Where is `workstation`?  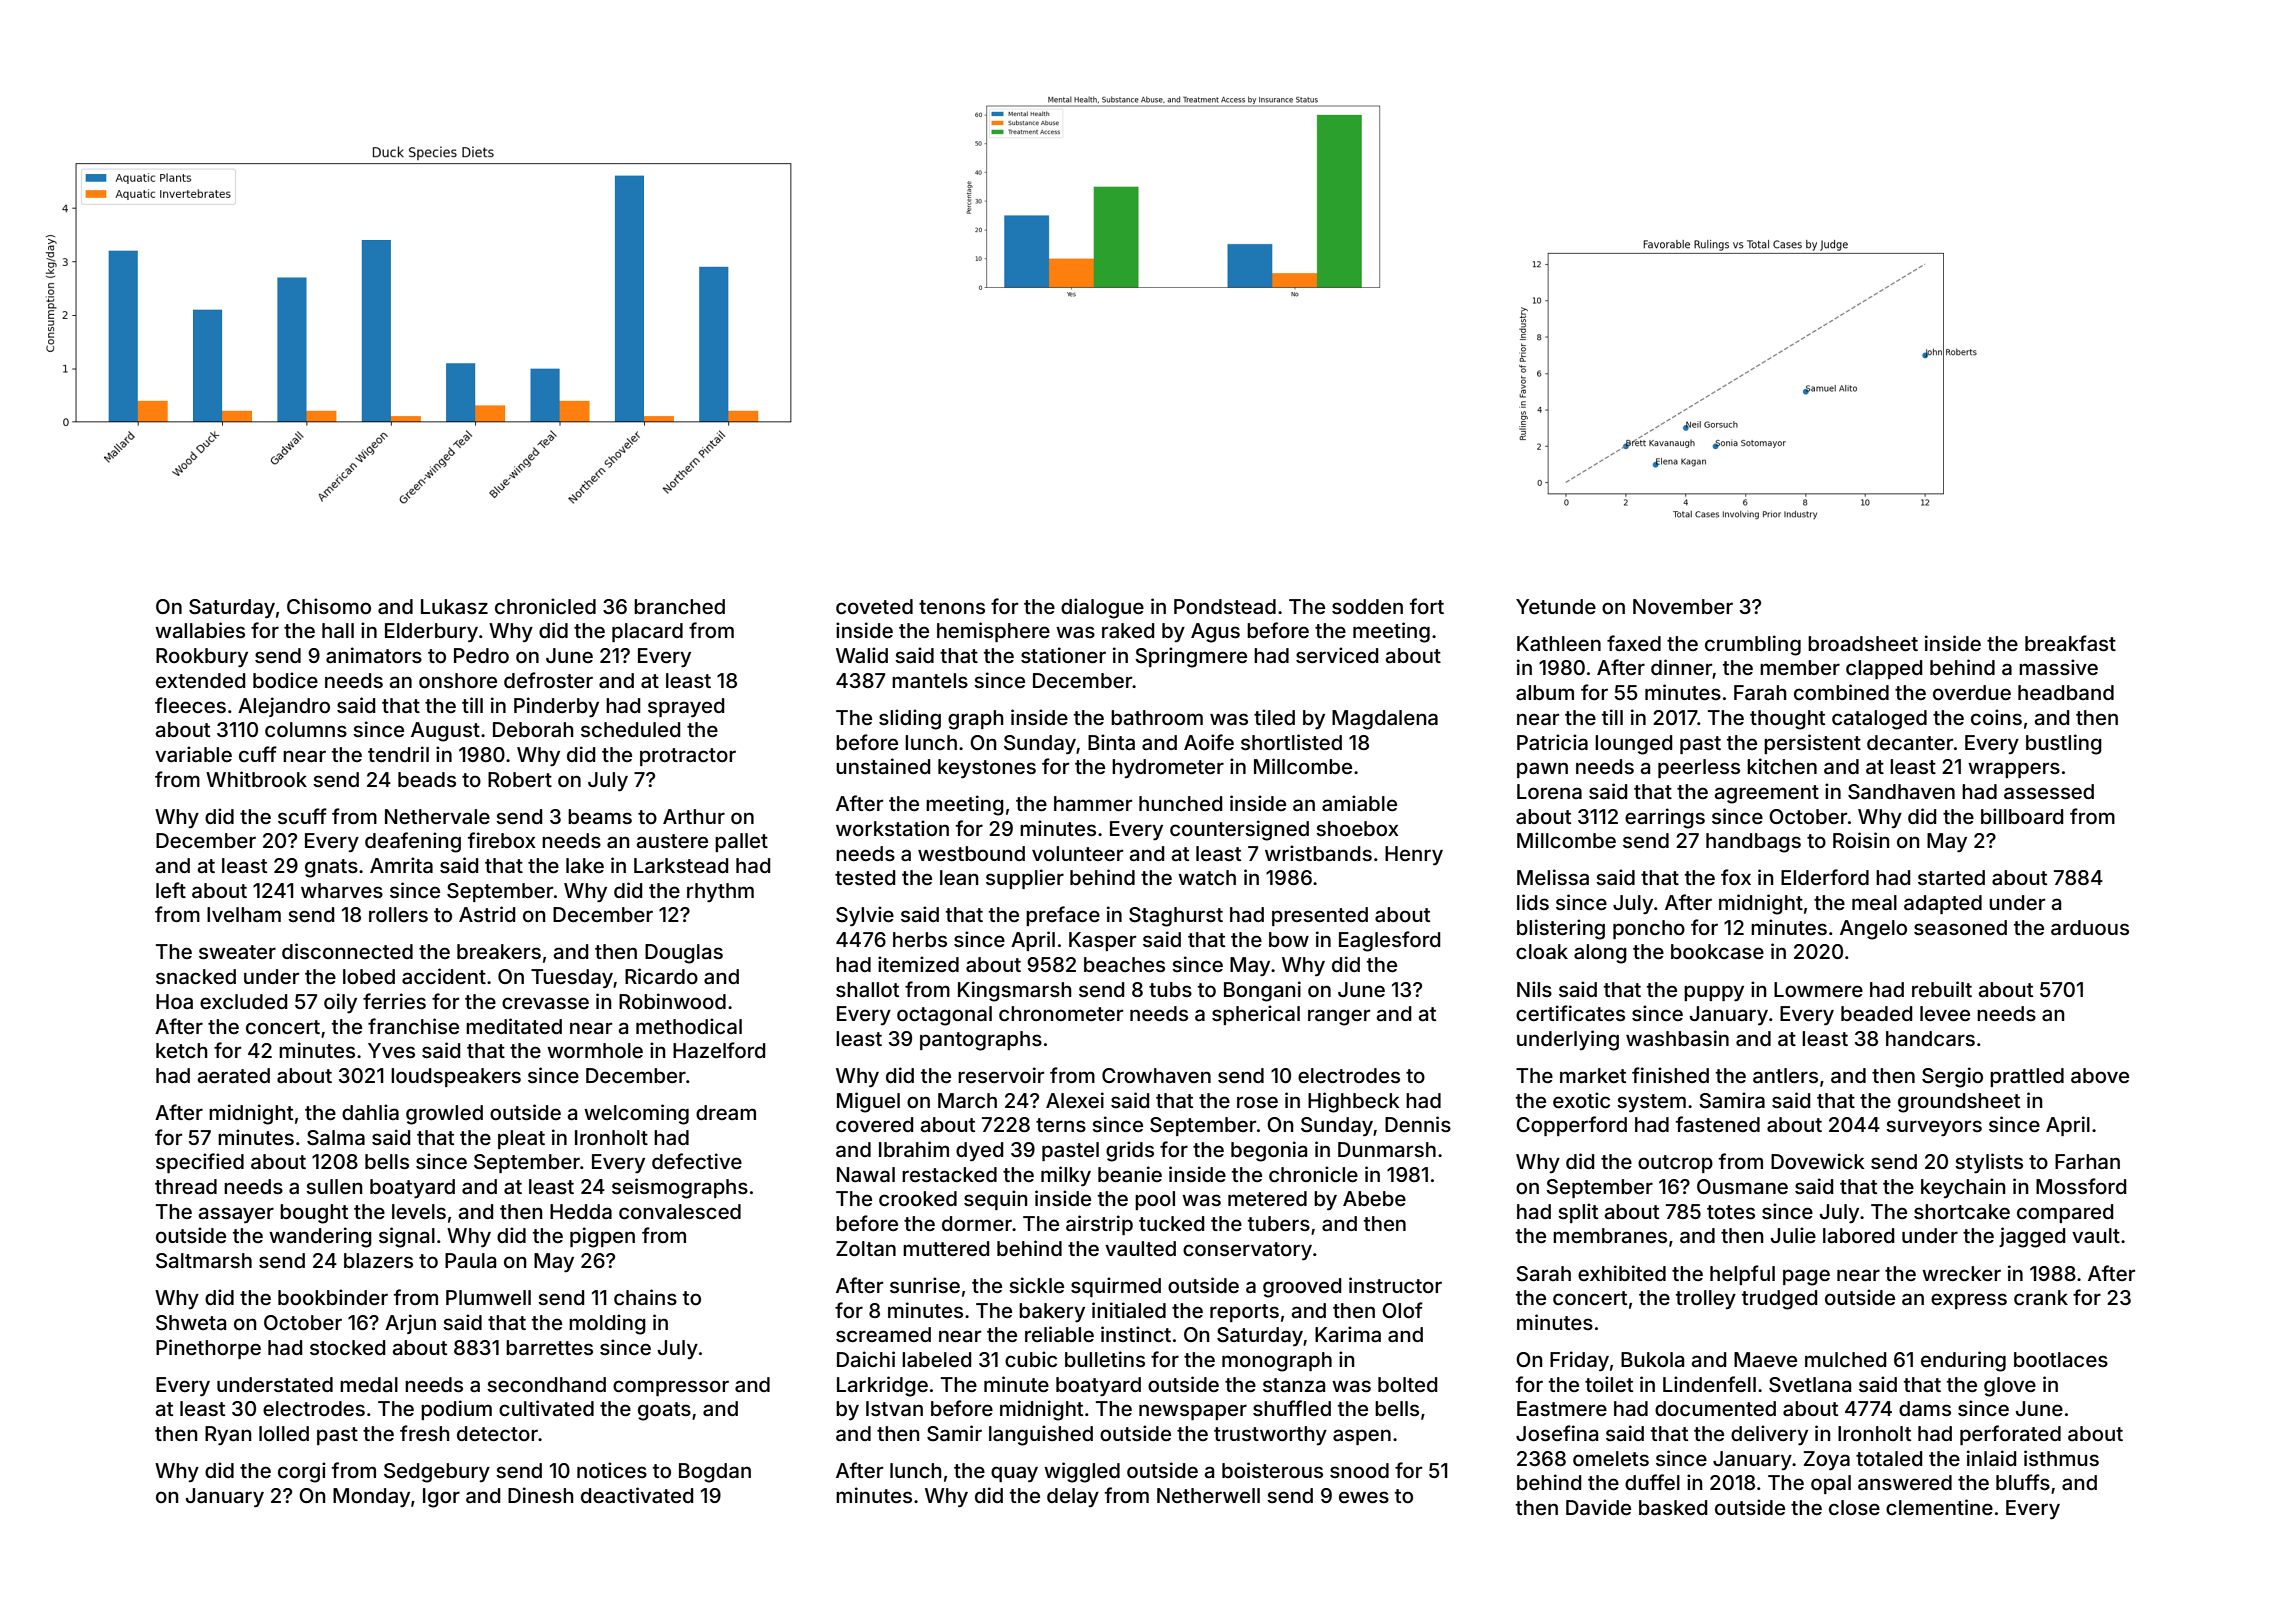 workstation is located at coordinates (892, 828).
